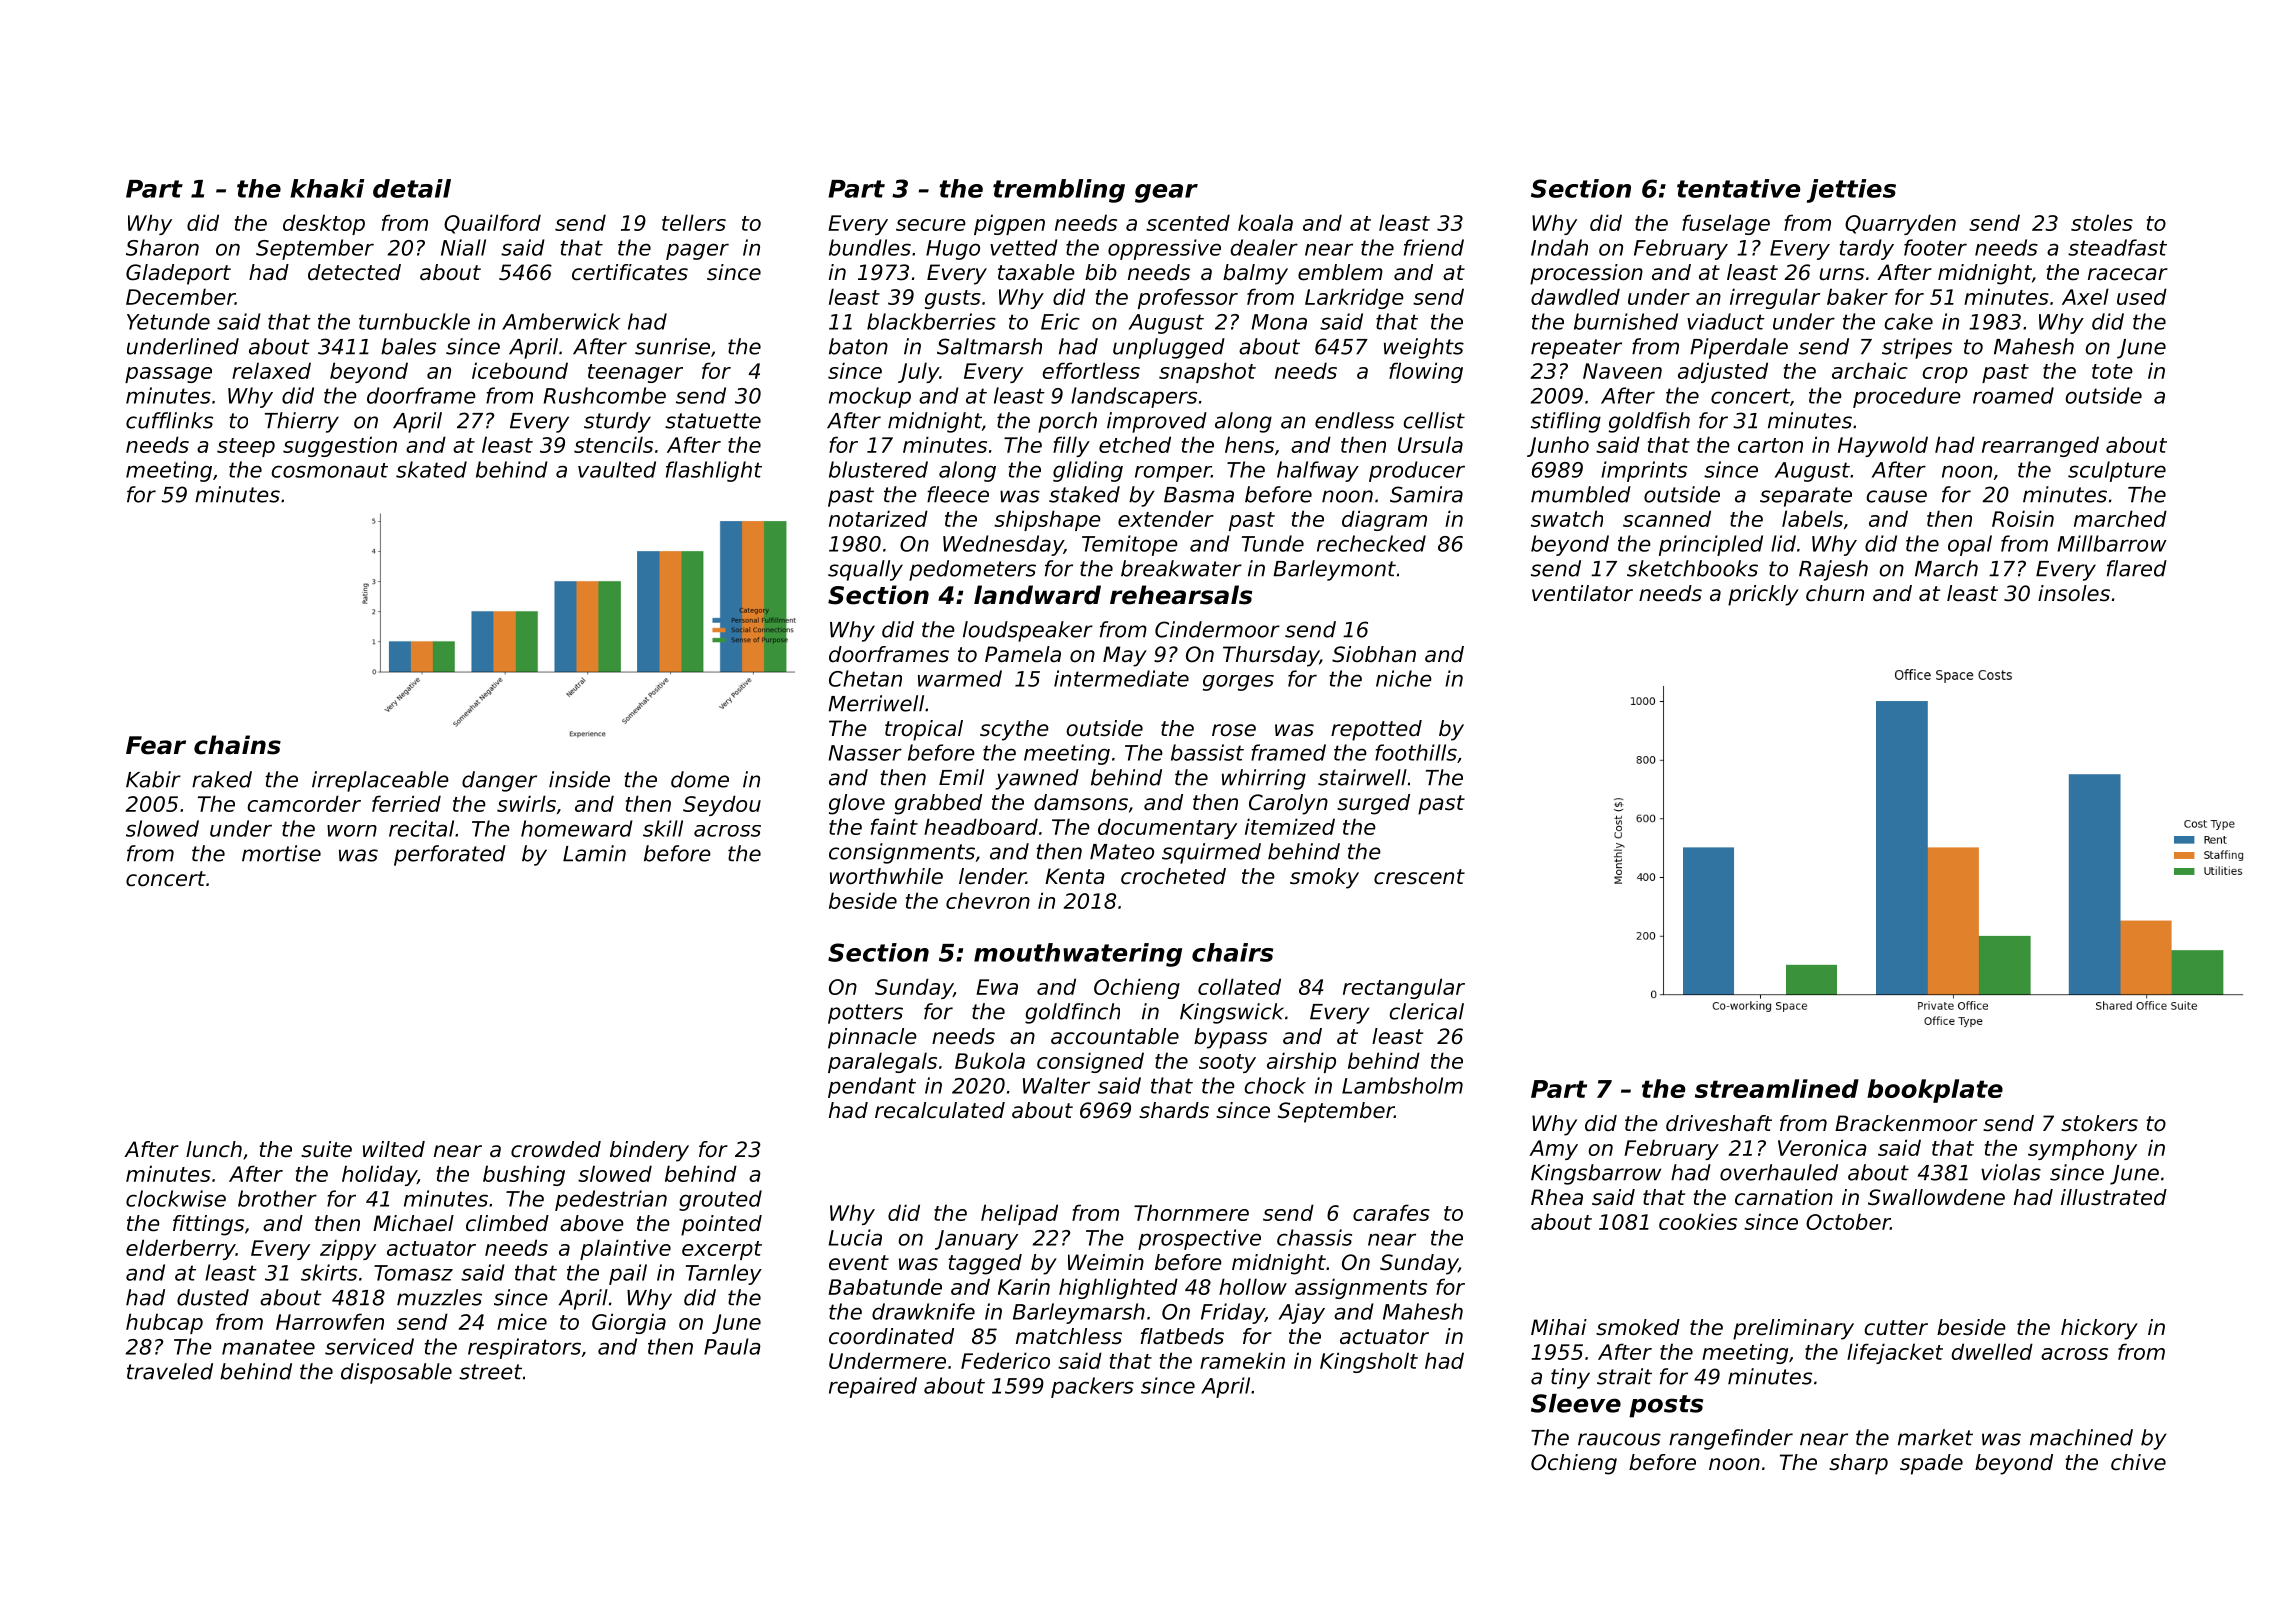 This screenshot has width=2292, height=1620. What do you see at coordinates (1416, 752) in the screenshot?
I see `foothills` at bounding box center [1416, 752].
